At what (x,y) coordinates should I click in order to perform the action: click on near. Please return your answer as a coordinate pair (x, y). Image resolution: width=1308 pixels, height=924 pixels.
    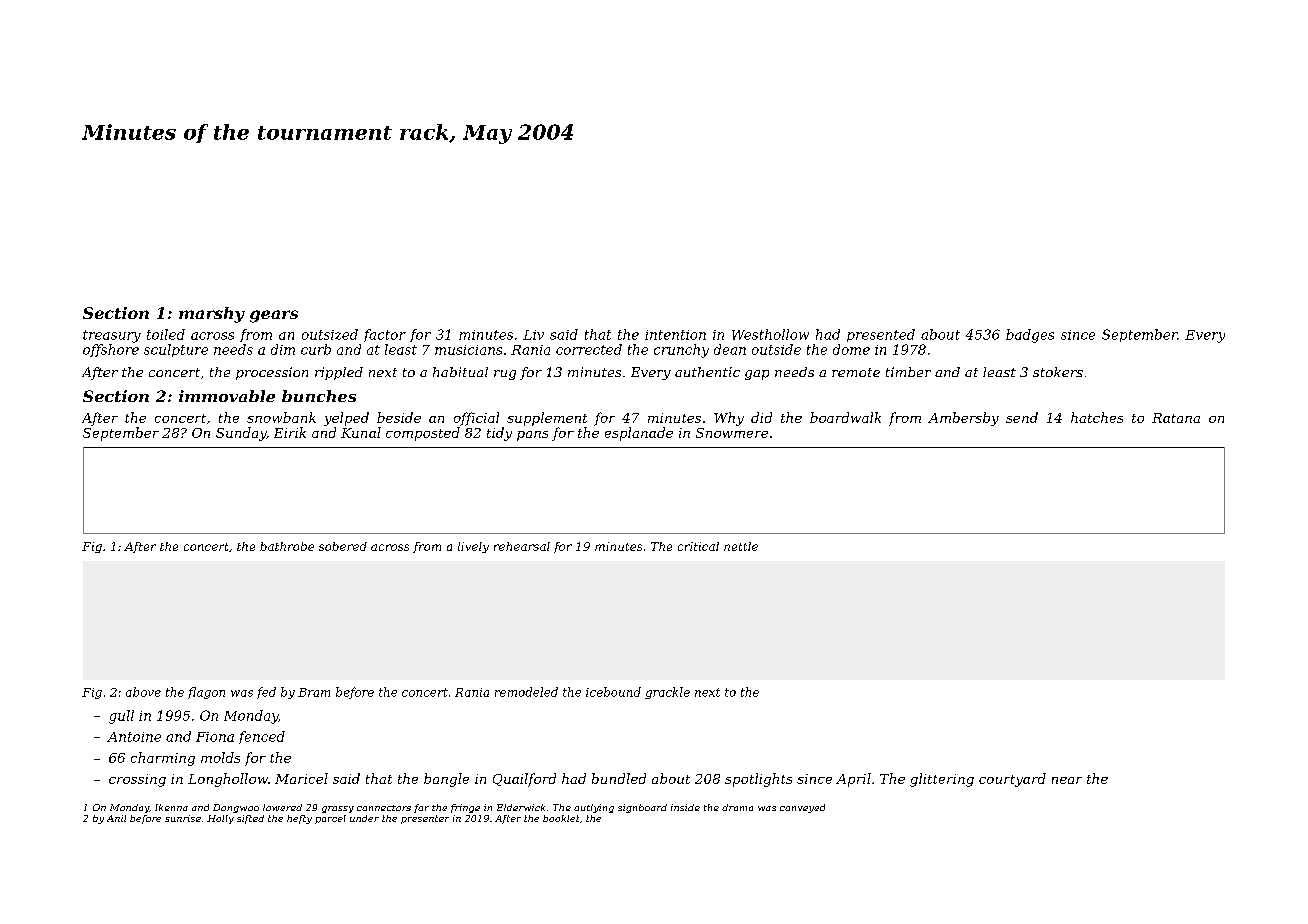
    Looking at the image, I should click on (1067, 780).
